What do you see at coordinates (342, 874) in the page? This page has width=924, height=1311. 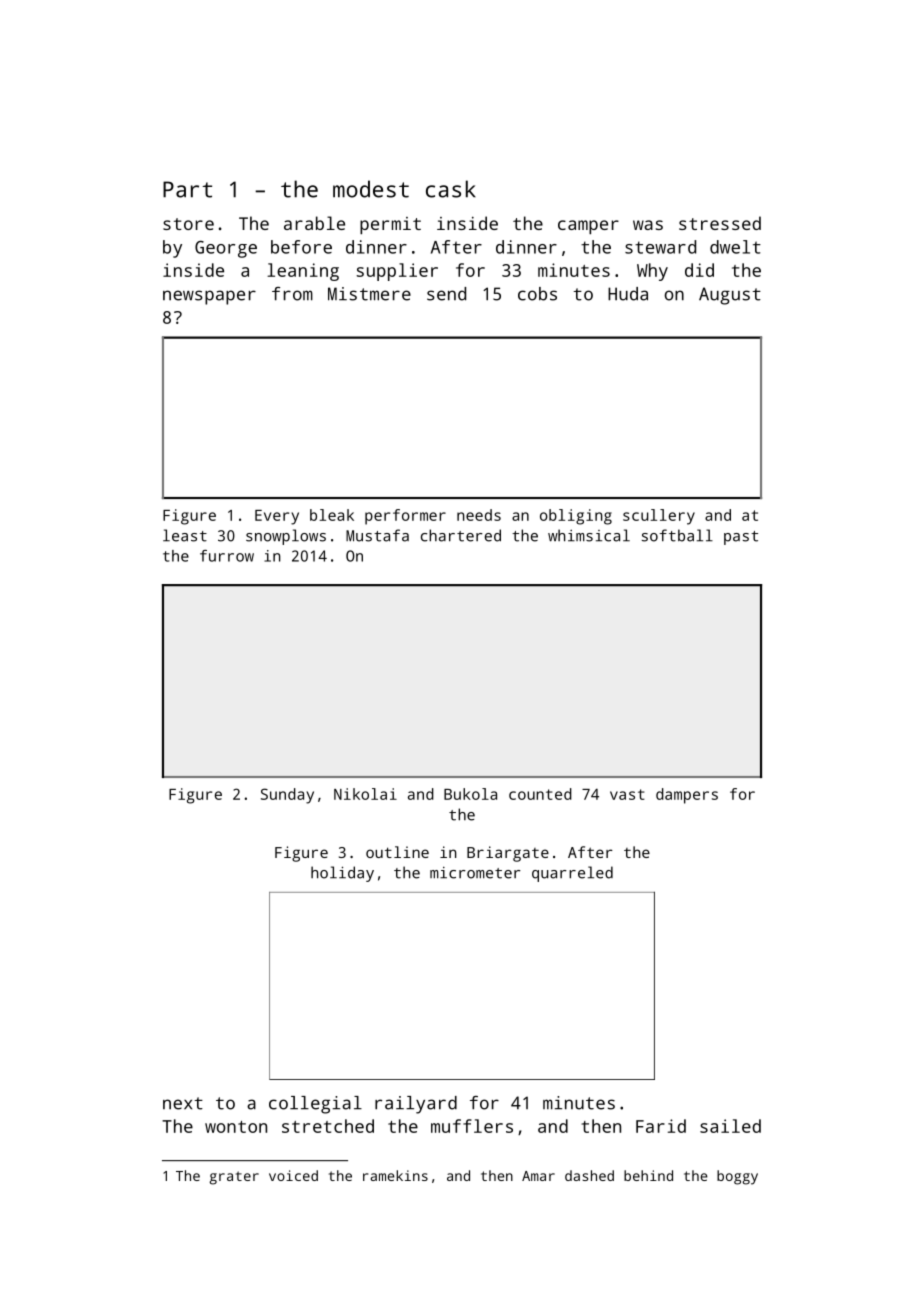 I see `holiday` at bounding box center [342, 874].
